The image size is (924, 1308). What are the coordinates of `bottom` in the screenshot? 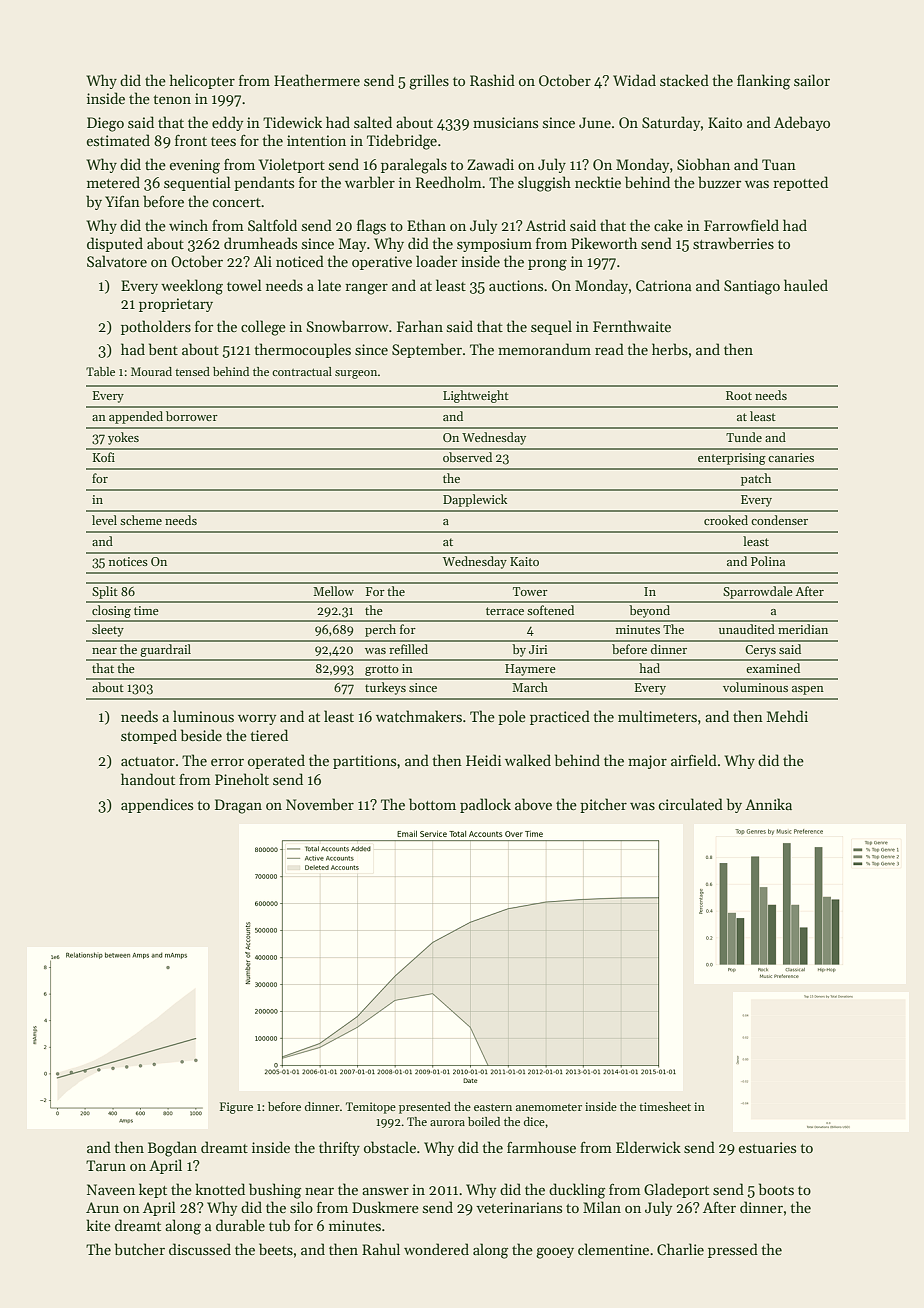 It's located at (432, 804).
